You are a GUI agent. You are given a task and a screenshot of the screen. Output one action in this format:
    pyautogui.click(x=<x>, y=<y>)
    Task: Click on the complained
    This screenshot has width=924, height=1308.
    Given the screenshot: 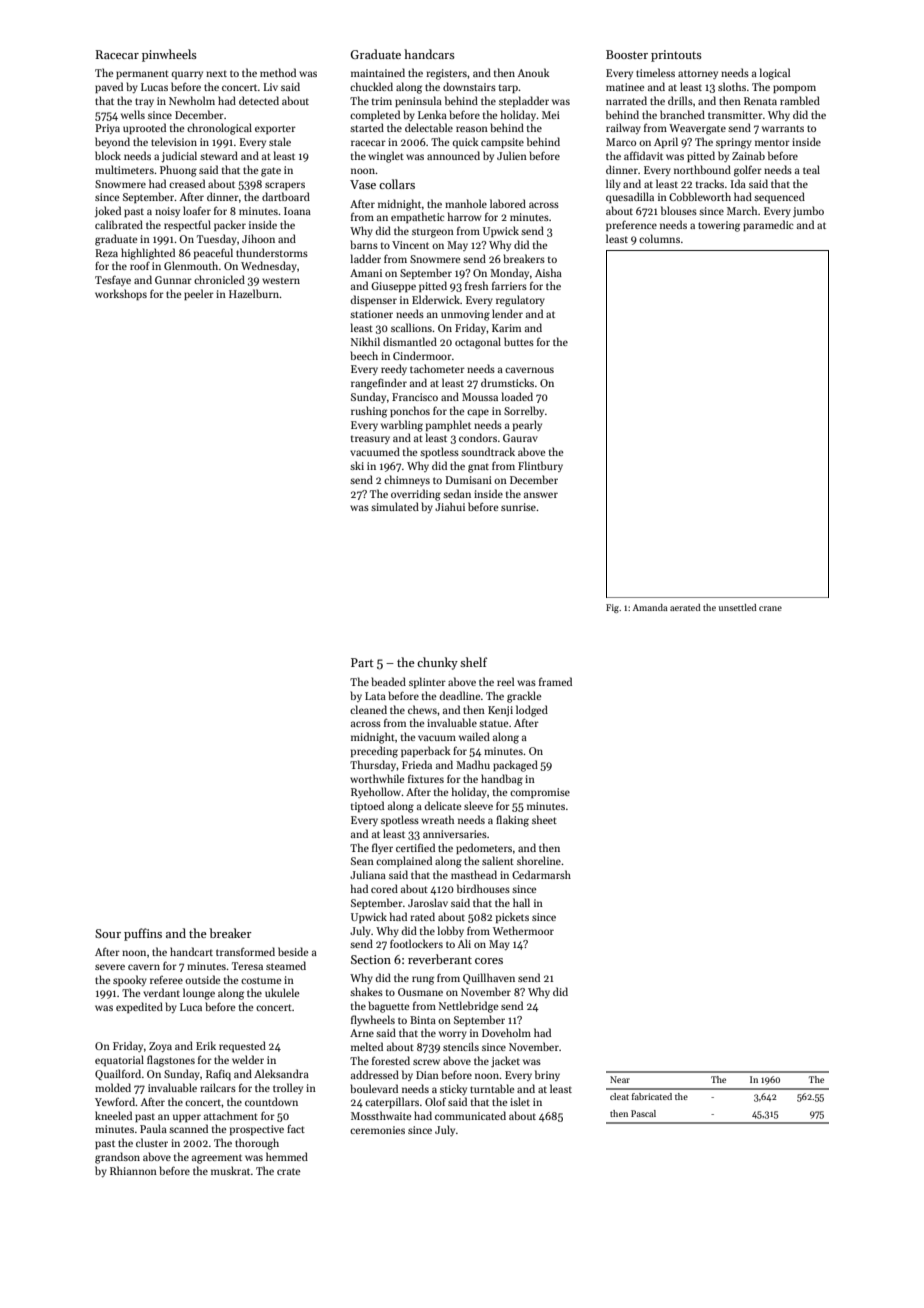 What is the action you would take?
    pyautogui.click(x=404, y=861)
